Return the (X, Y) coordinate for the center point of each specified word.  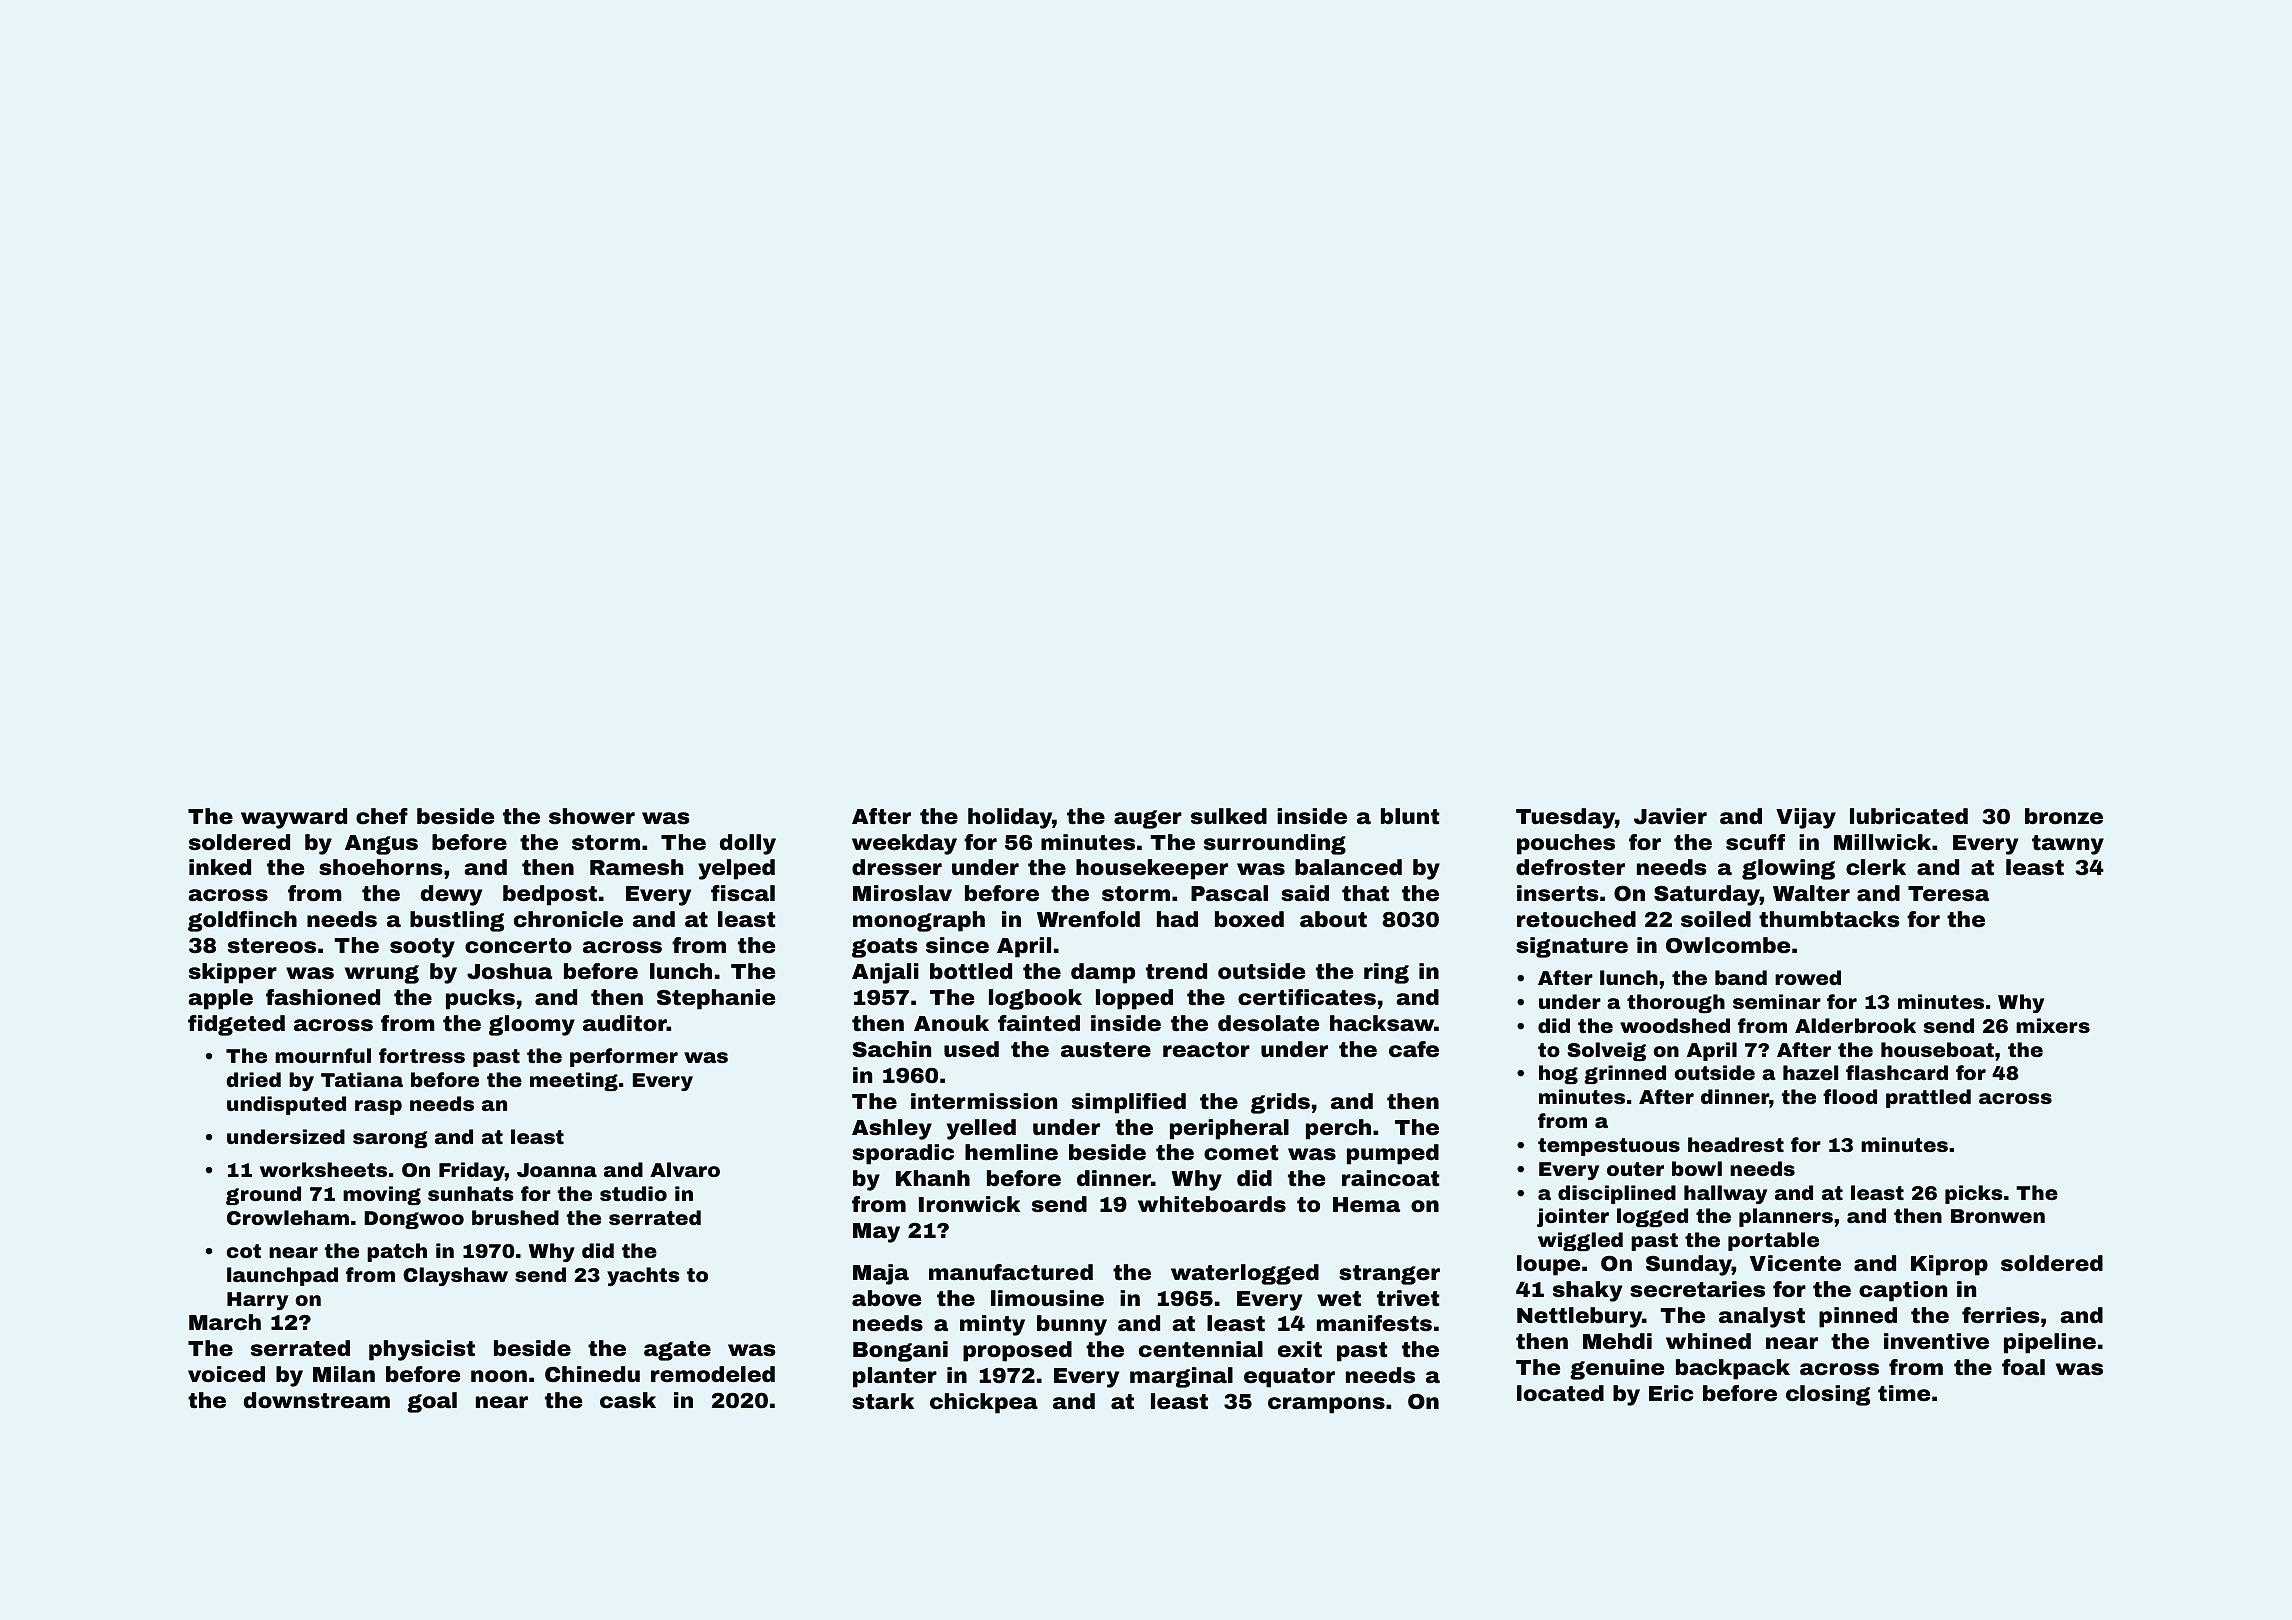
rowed (1808, 977)
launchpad (282, 1276)
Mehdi (1617, 1341)
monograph (919, 921)
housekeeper (1152, 869)
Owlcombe (1728, 945)
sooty (422, 948)
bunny (1072, 1325)
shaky (1587, 1291)
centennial (1201, 1349)
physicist (422, 1350)
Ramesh (636, 867)
